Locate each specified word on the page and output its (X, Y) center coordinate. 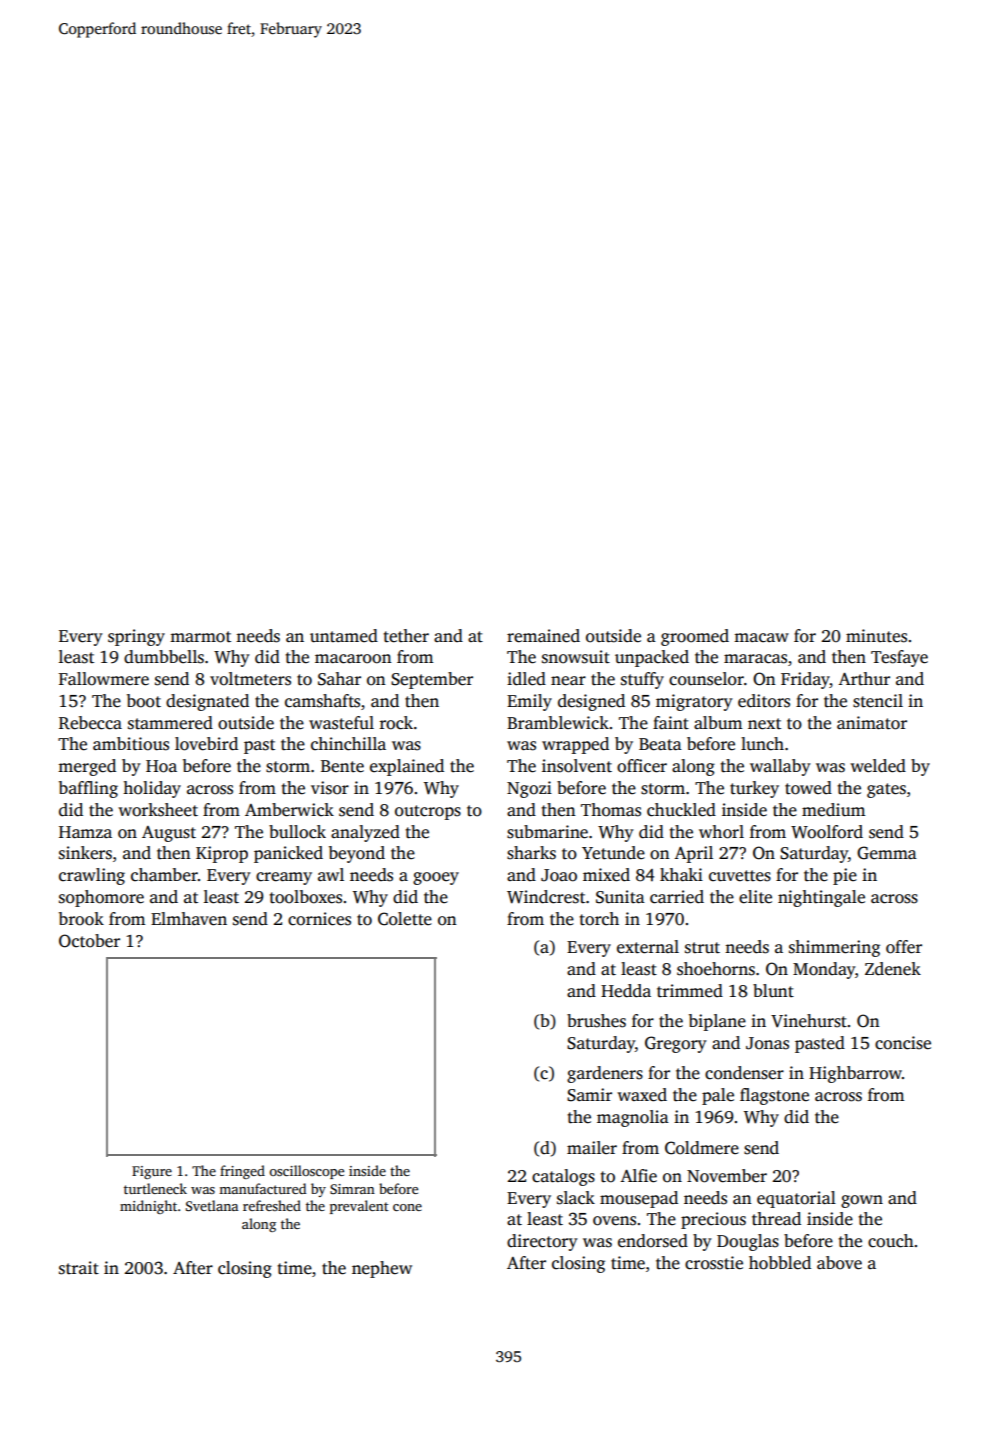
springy (136, 637)
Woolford (827, 832)
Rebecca (90, 723)
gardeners (605, 1074)
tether (406, 636)
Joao (559, 875)
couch (891, 1241)
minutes (876, 636)
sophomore (101, 898)
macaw (761, 638)
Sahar (339, 679)
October (89, 941)
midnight (148, 1207)
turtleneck (155, 1188)
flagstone (774, 1096)
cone (407, 1207)
